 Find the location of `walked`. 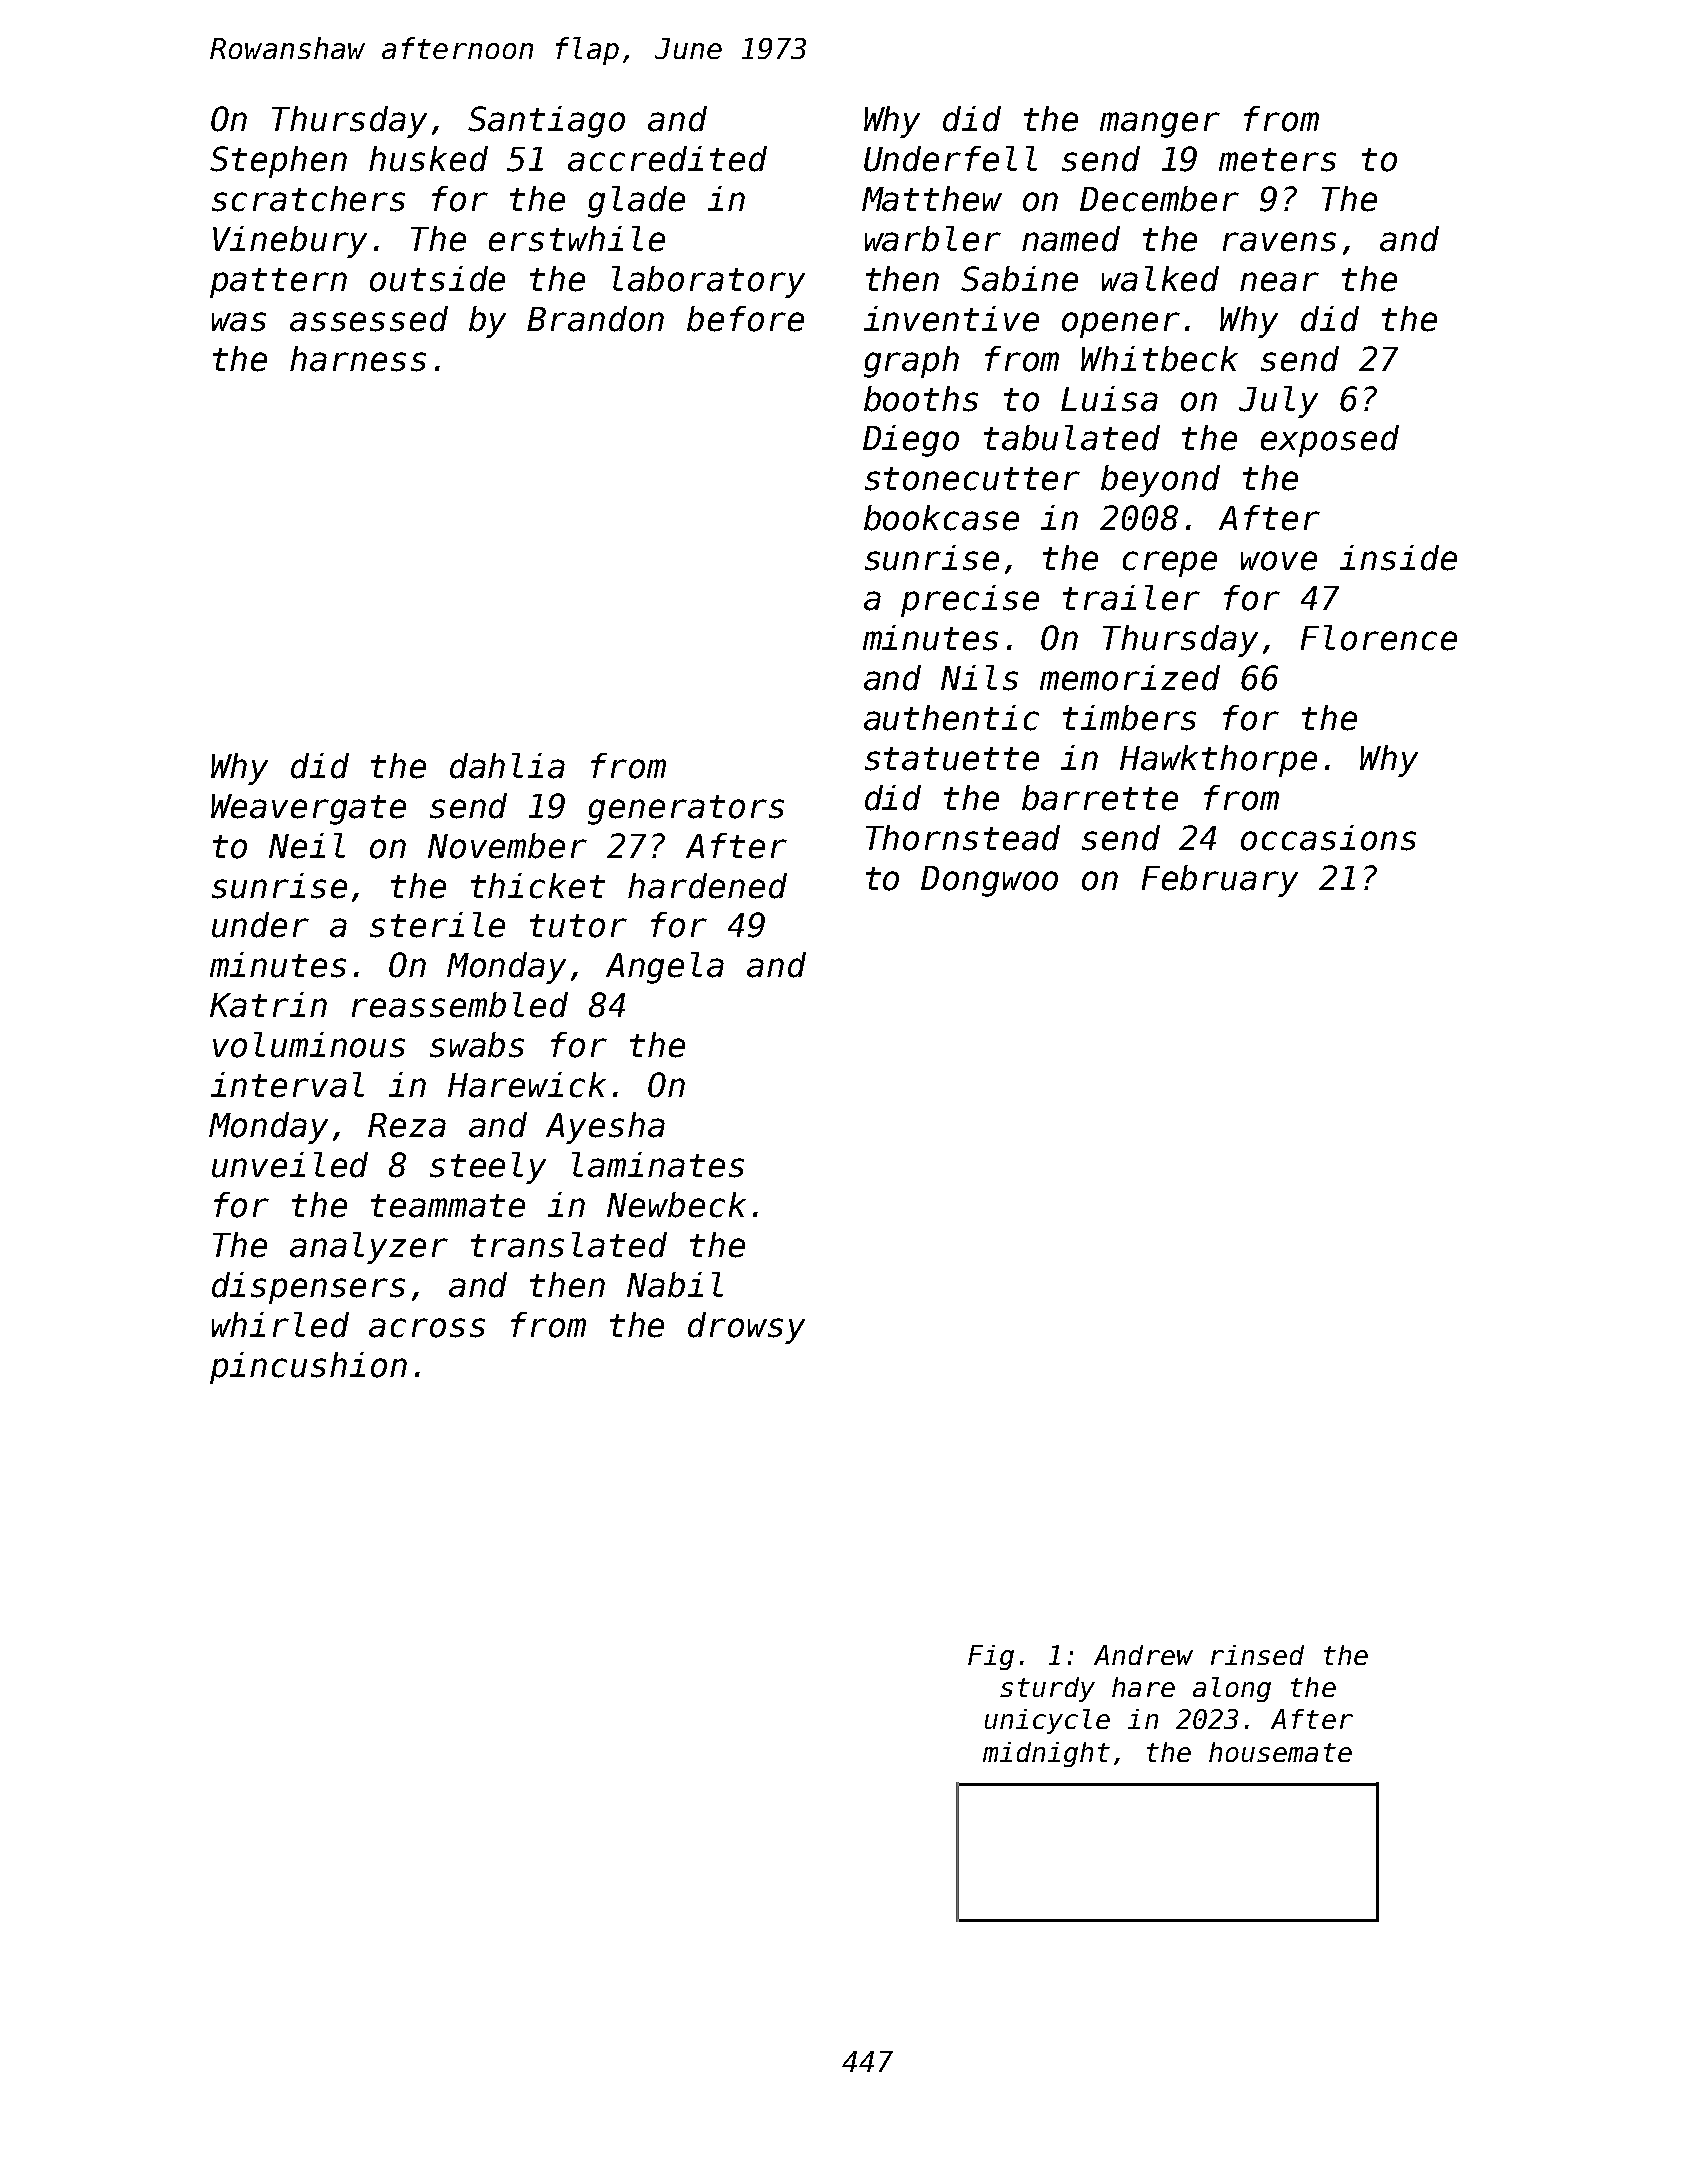

walked is located at coordinates (1160, 279).
